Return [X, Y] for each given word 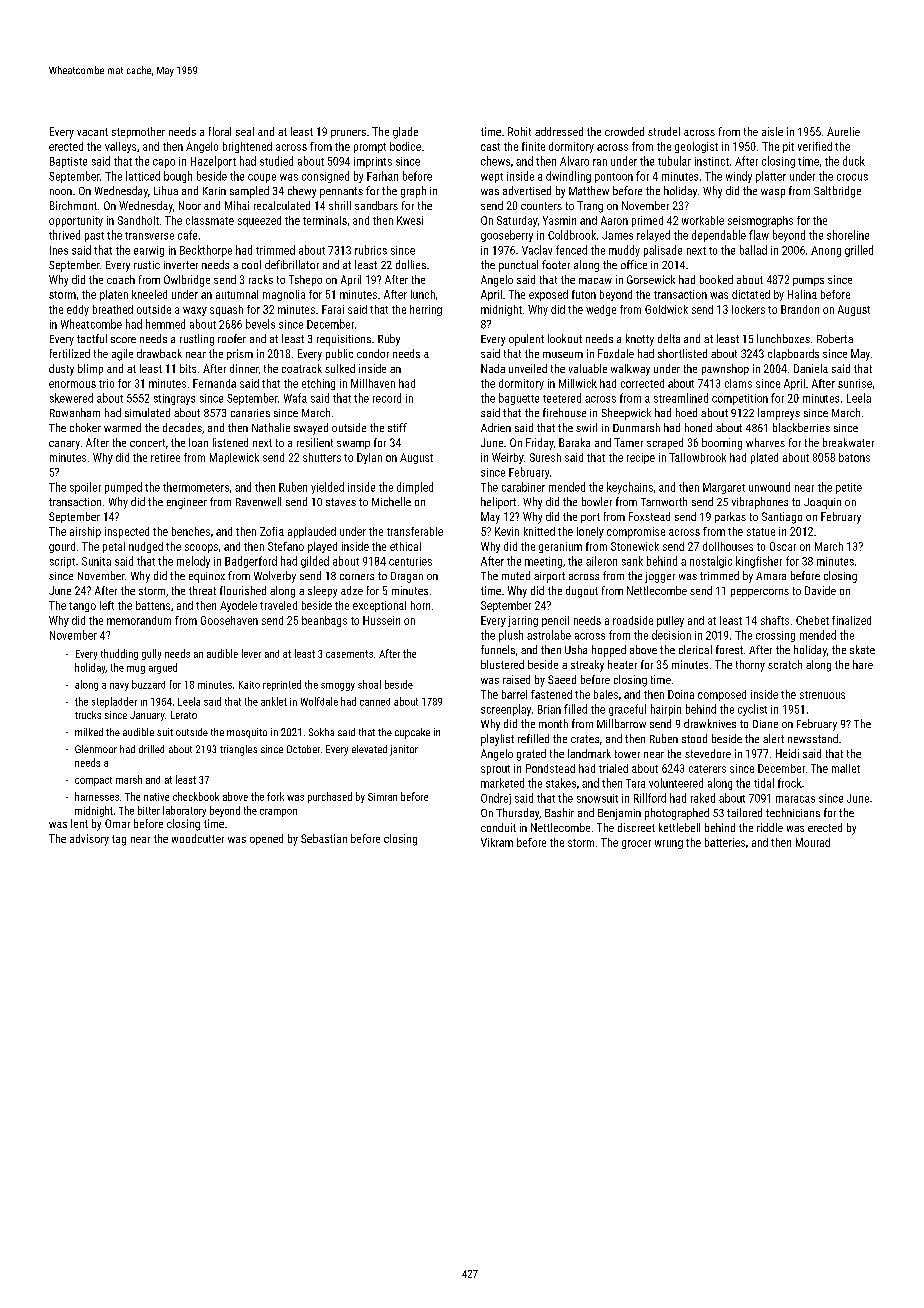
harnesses [97, 796]
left [107, 605]
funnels [498, 649]
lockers [748, 309]
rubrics [371, 250]
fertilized [70, 353]
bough [178, 177]
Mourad [813, 842]
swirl [586, 427]
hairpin [666, 710]
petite [849, 488]
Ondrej [496, 799]
